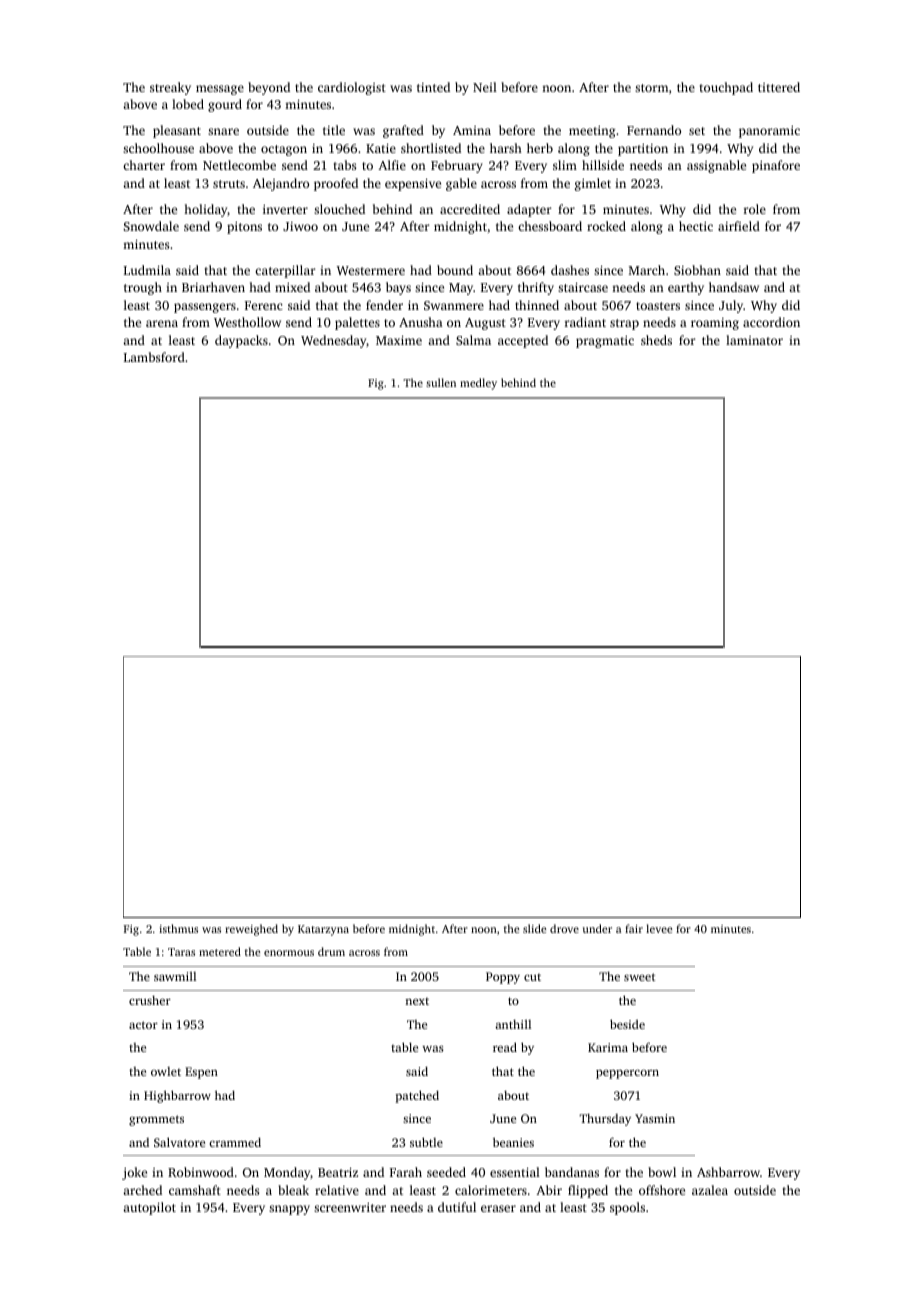 The image size is (924, 1308). Describe the element at coordinates (771, 322) in the page. I see `accordion` at that location.
